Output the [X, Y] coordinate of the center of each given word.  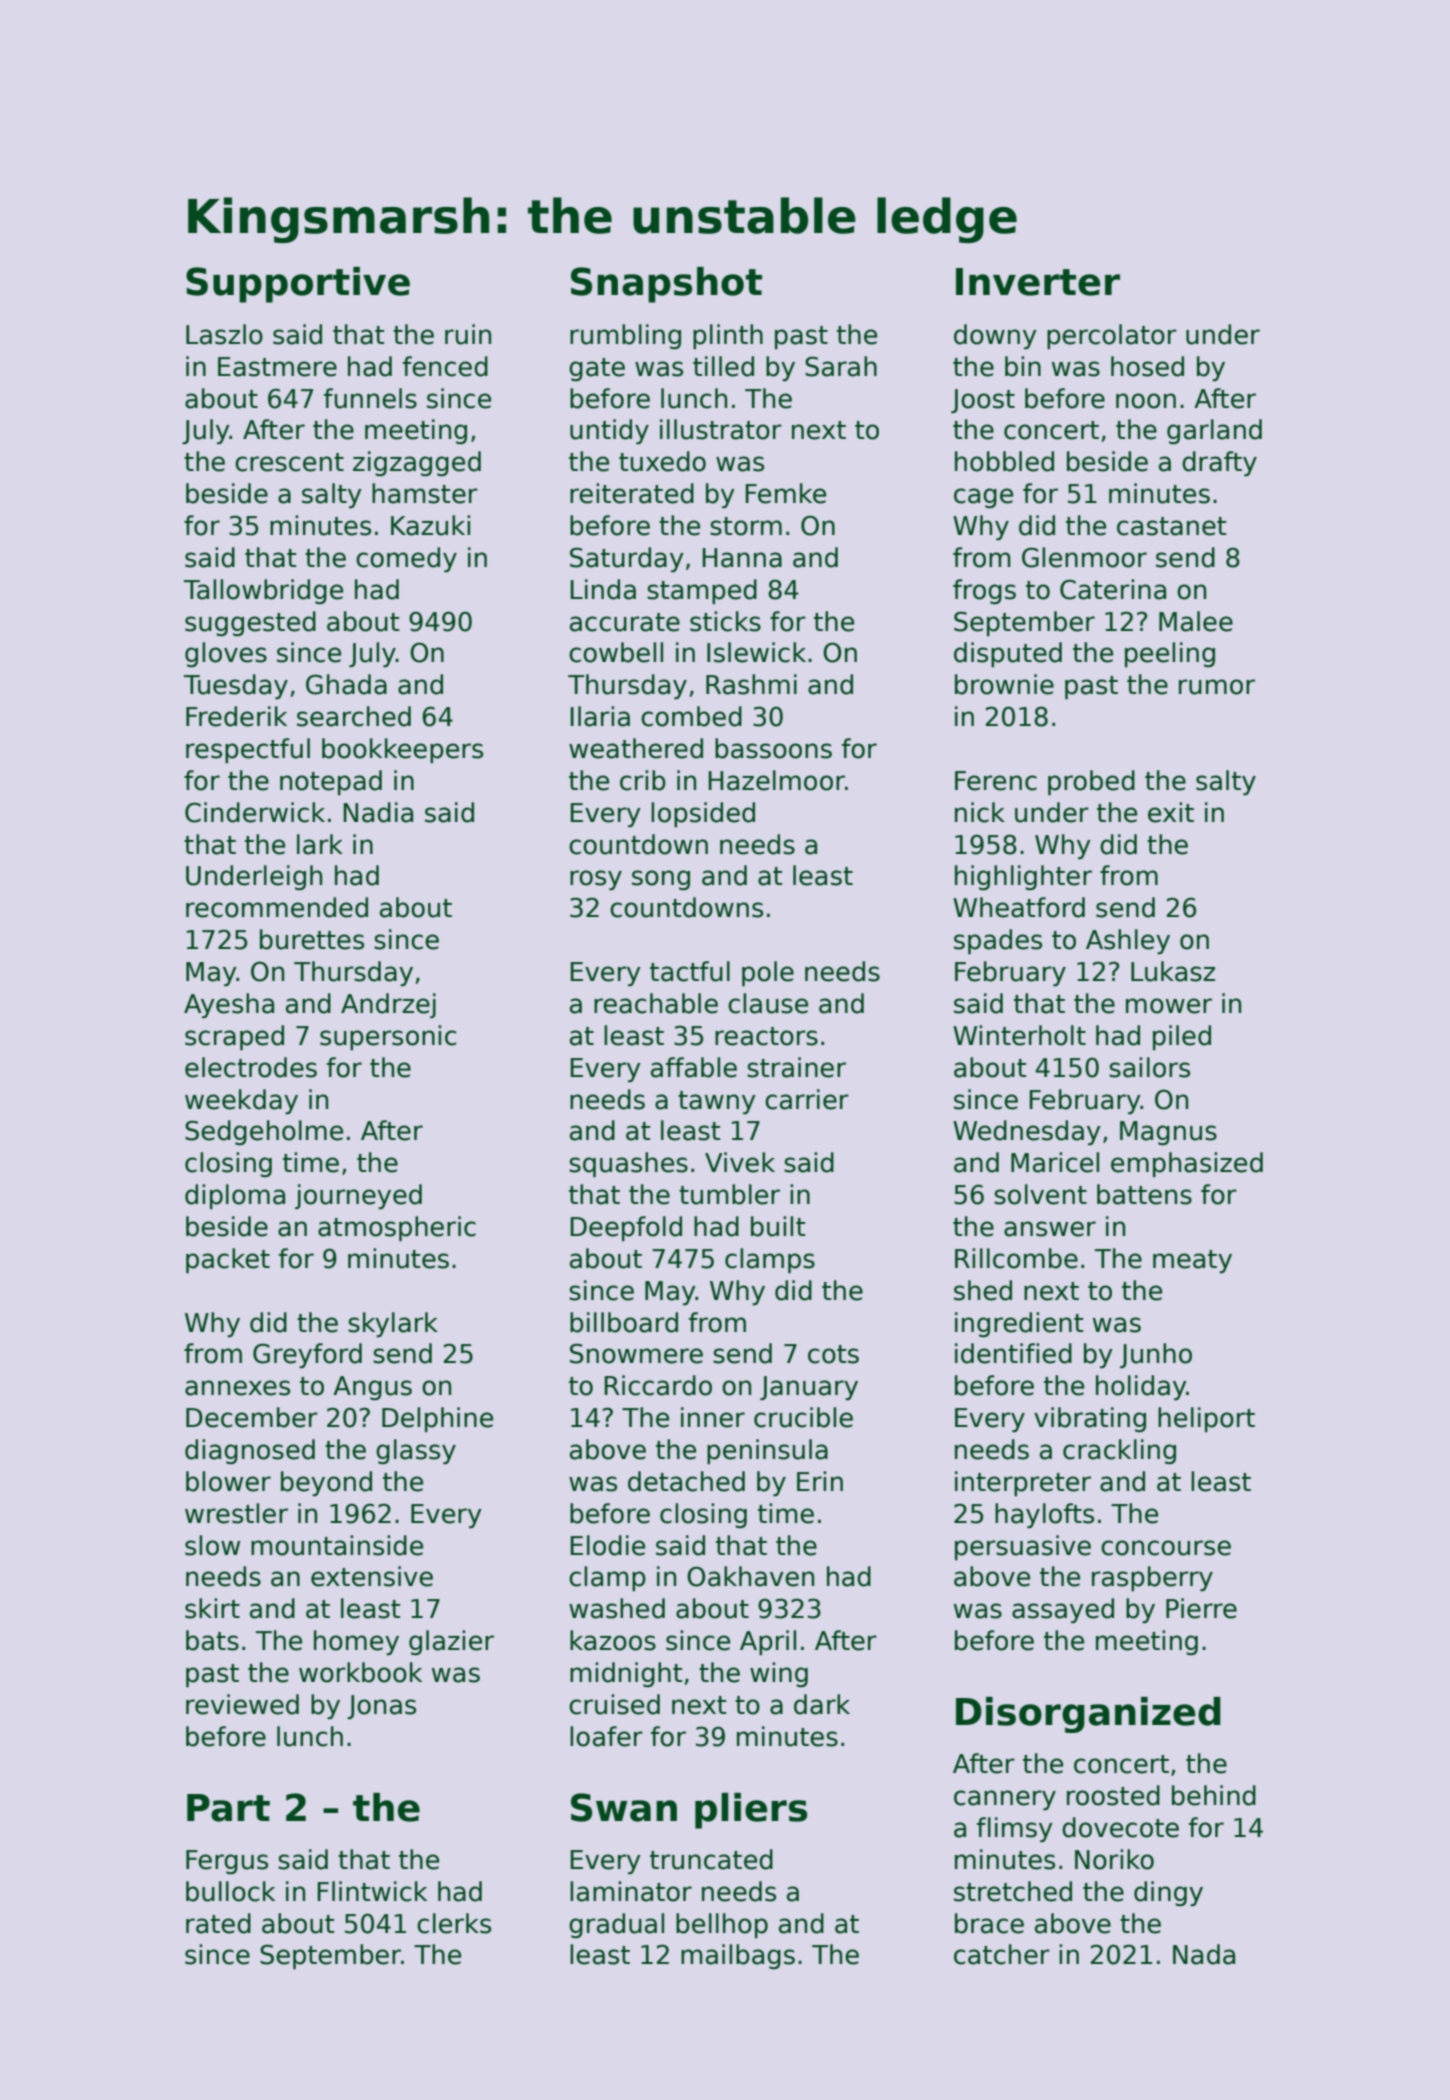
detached [686, 1481]
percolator [1112, 337]
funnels [370, 398]
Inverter [1038, 282]
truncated [711, 1859]
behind [1214, 1795]
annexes [237, 1388]
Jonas [381, 1707]
